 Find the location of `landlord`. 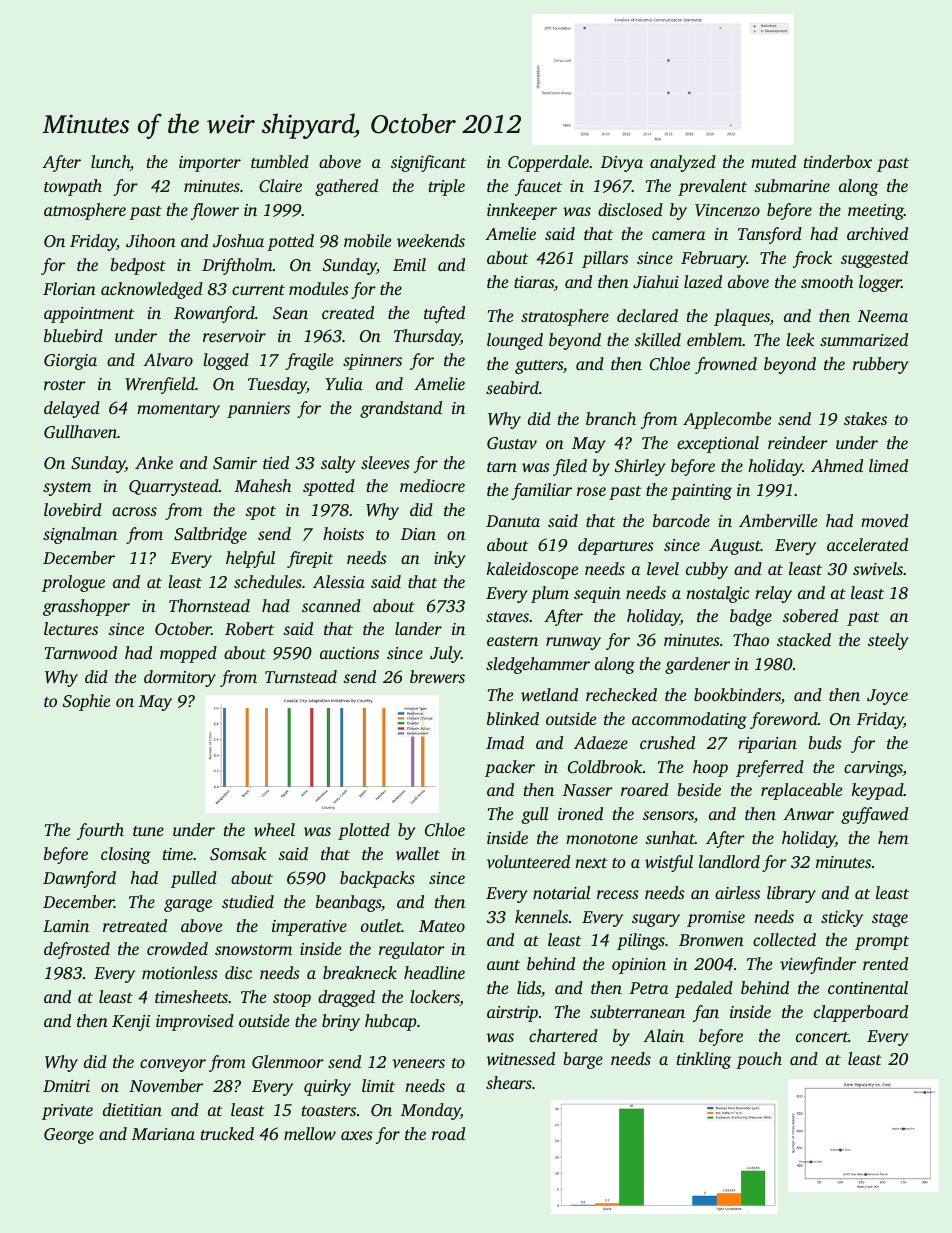

landlord is located at coordinates (729, 861).
